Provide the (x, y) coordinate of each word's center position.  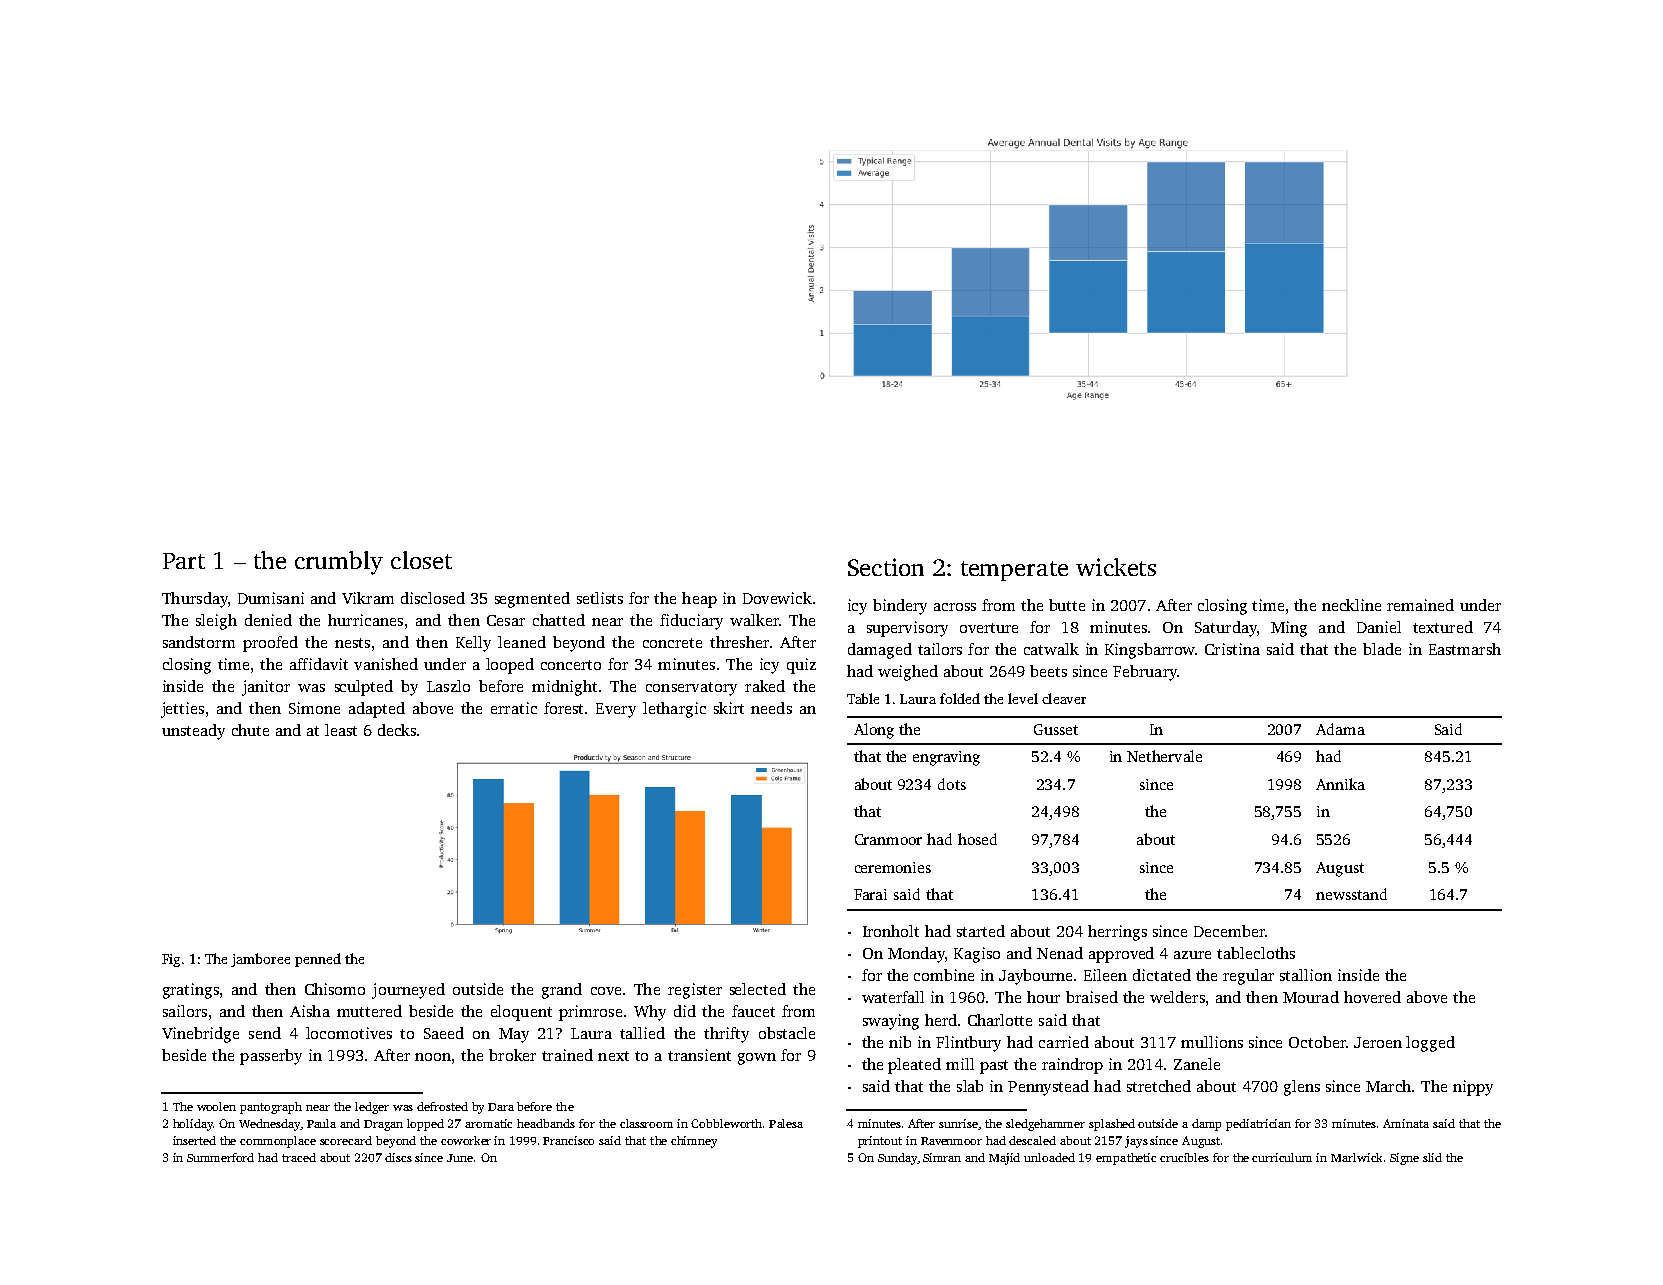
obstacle (787, 1033)
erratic (514, 708)
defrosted (442, 1106)
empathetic (1126, 1159)
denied (268, 620)
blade (1382, 649)
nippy (1473, 1088)
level (1023, 698)
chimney (694, 1142)
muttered (369, 1011)
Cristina (1232, 649)
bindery (900, 607)
